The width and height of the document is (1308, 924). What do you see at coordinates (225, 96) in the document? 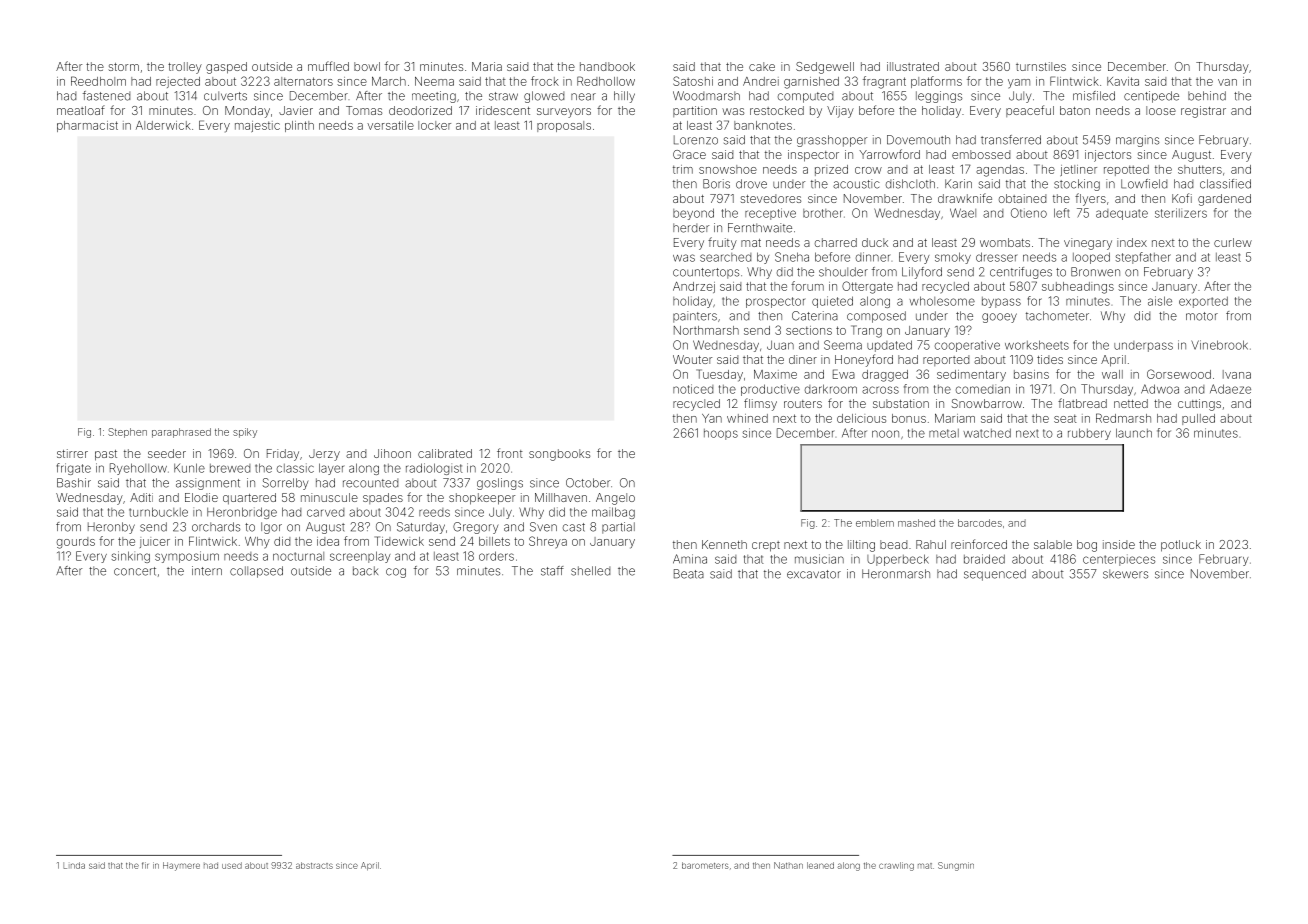
I see `culverts` at bounding box center [225, 96].
